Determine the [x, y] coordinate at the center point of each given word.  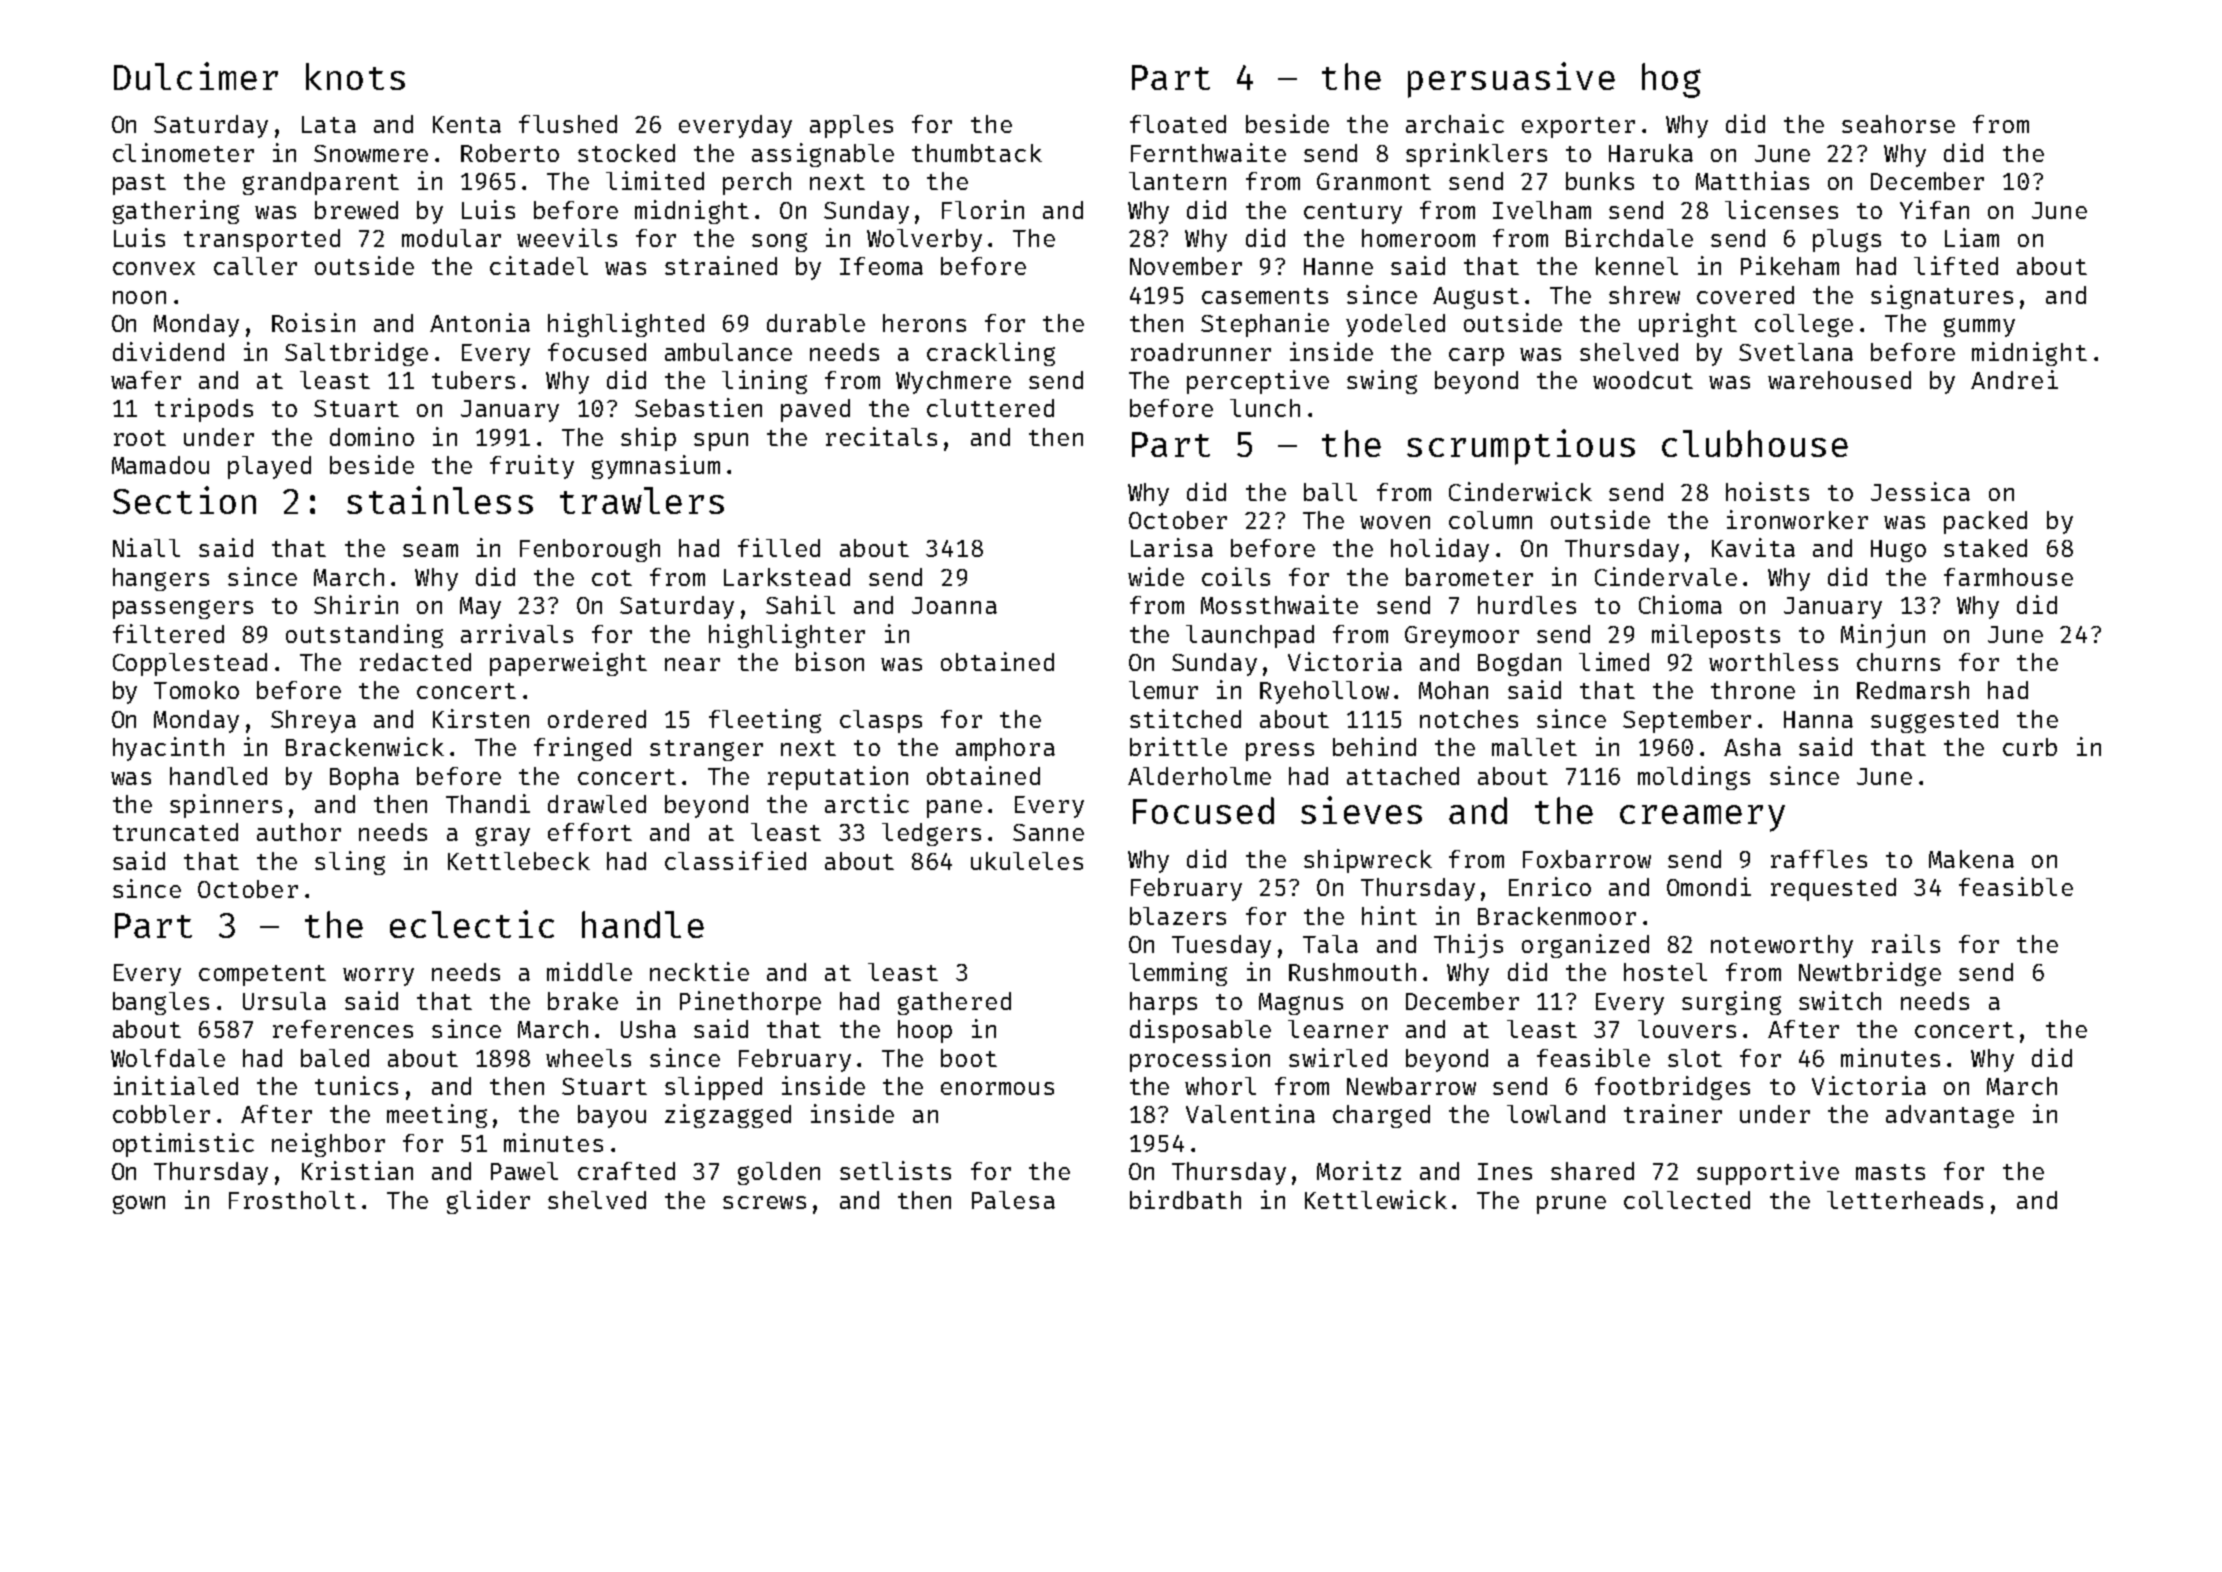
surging [1731, 1003]
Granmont [1374, 181]
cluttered [990, 408]
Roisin [313, 322]
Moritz [1359, 1170]
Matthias [1752, 180]
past [139, 184]
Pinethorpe [750, 1003]
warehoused [1839, 380]
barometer [1469, 577]
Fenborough [590, 550]
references [343, 1029]
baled [335, 1058]
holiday [1440, 550]
